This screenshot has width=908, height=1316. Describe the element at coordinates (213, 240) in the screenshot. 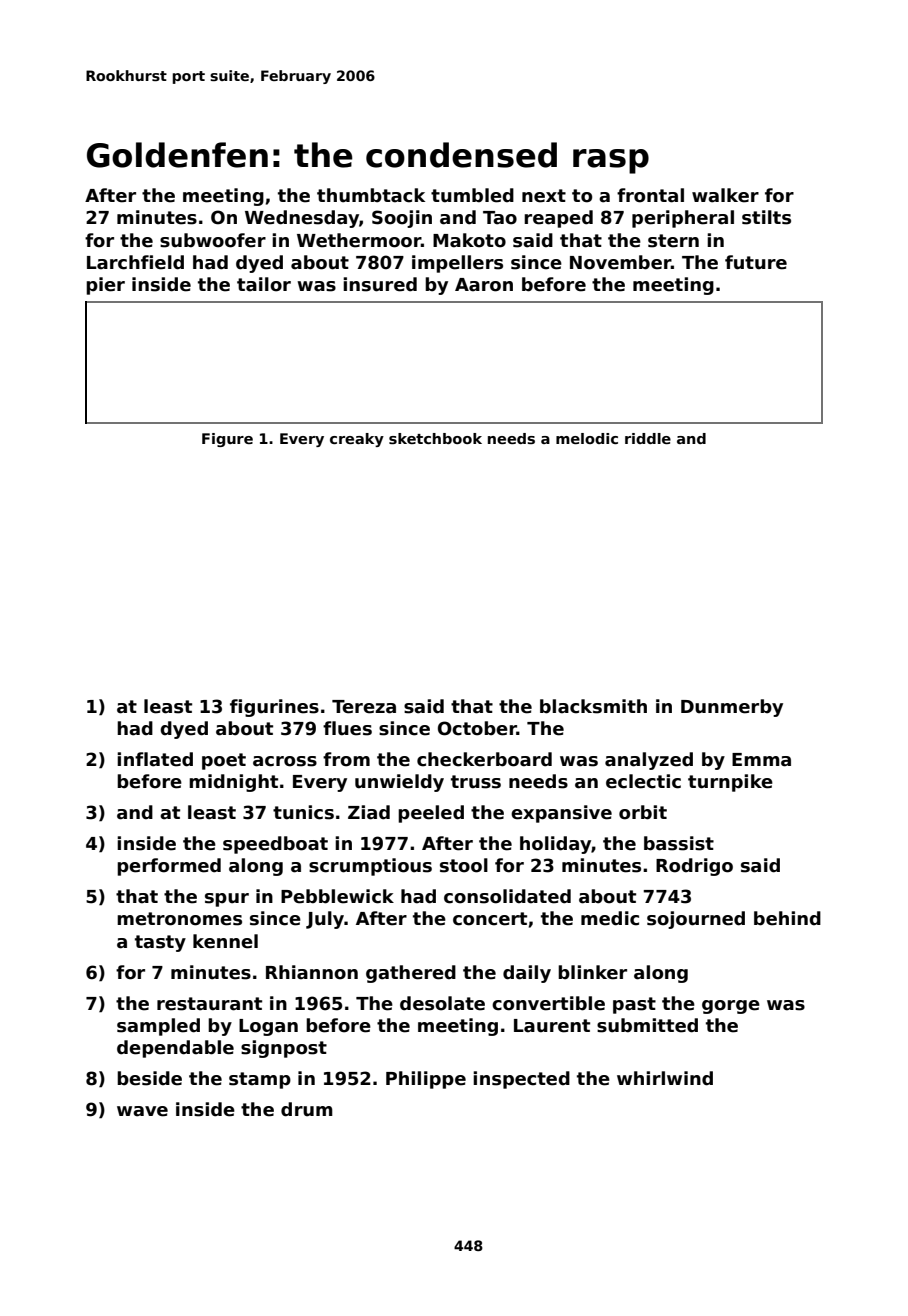

I see `subwoofer` at that location.
